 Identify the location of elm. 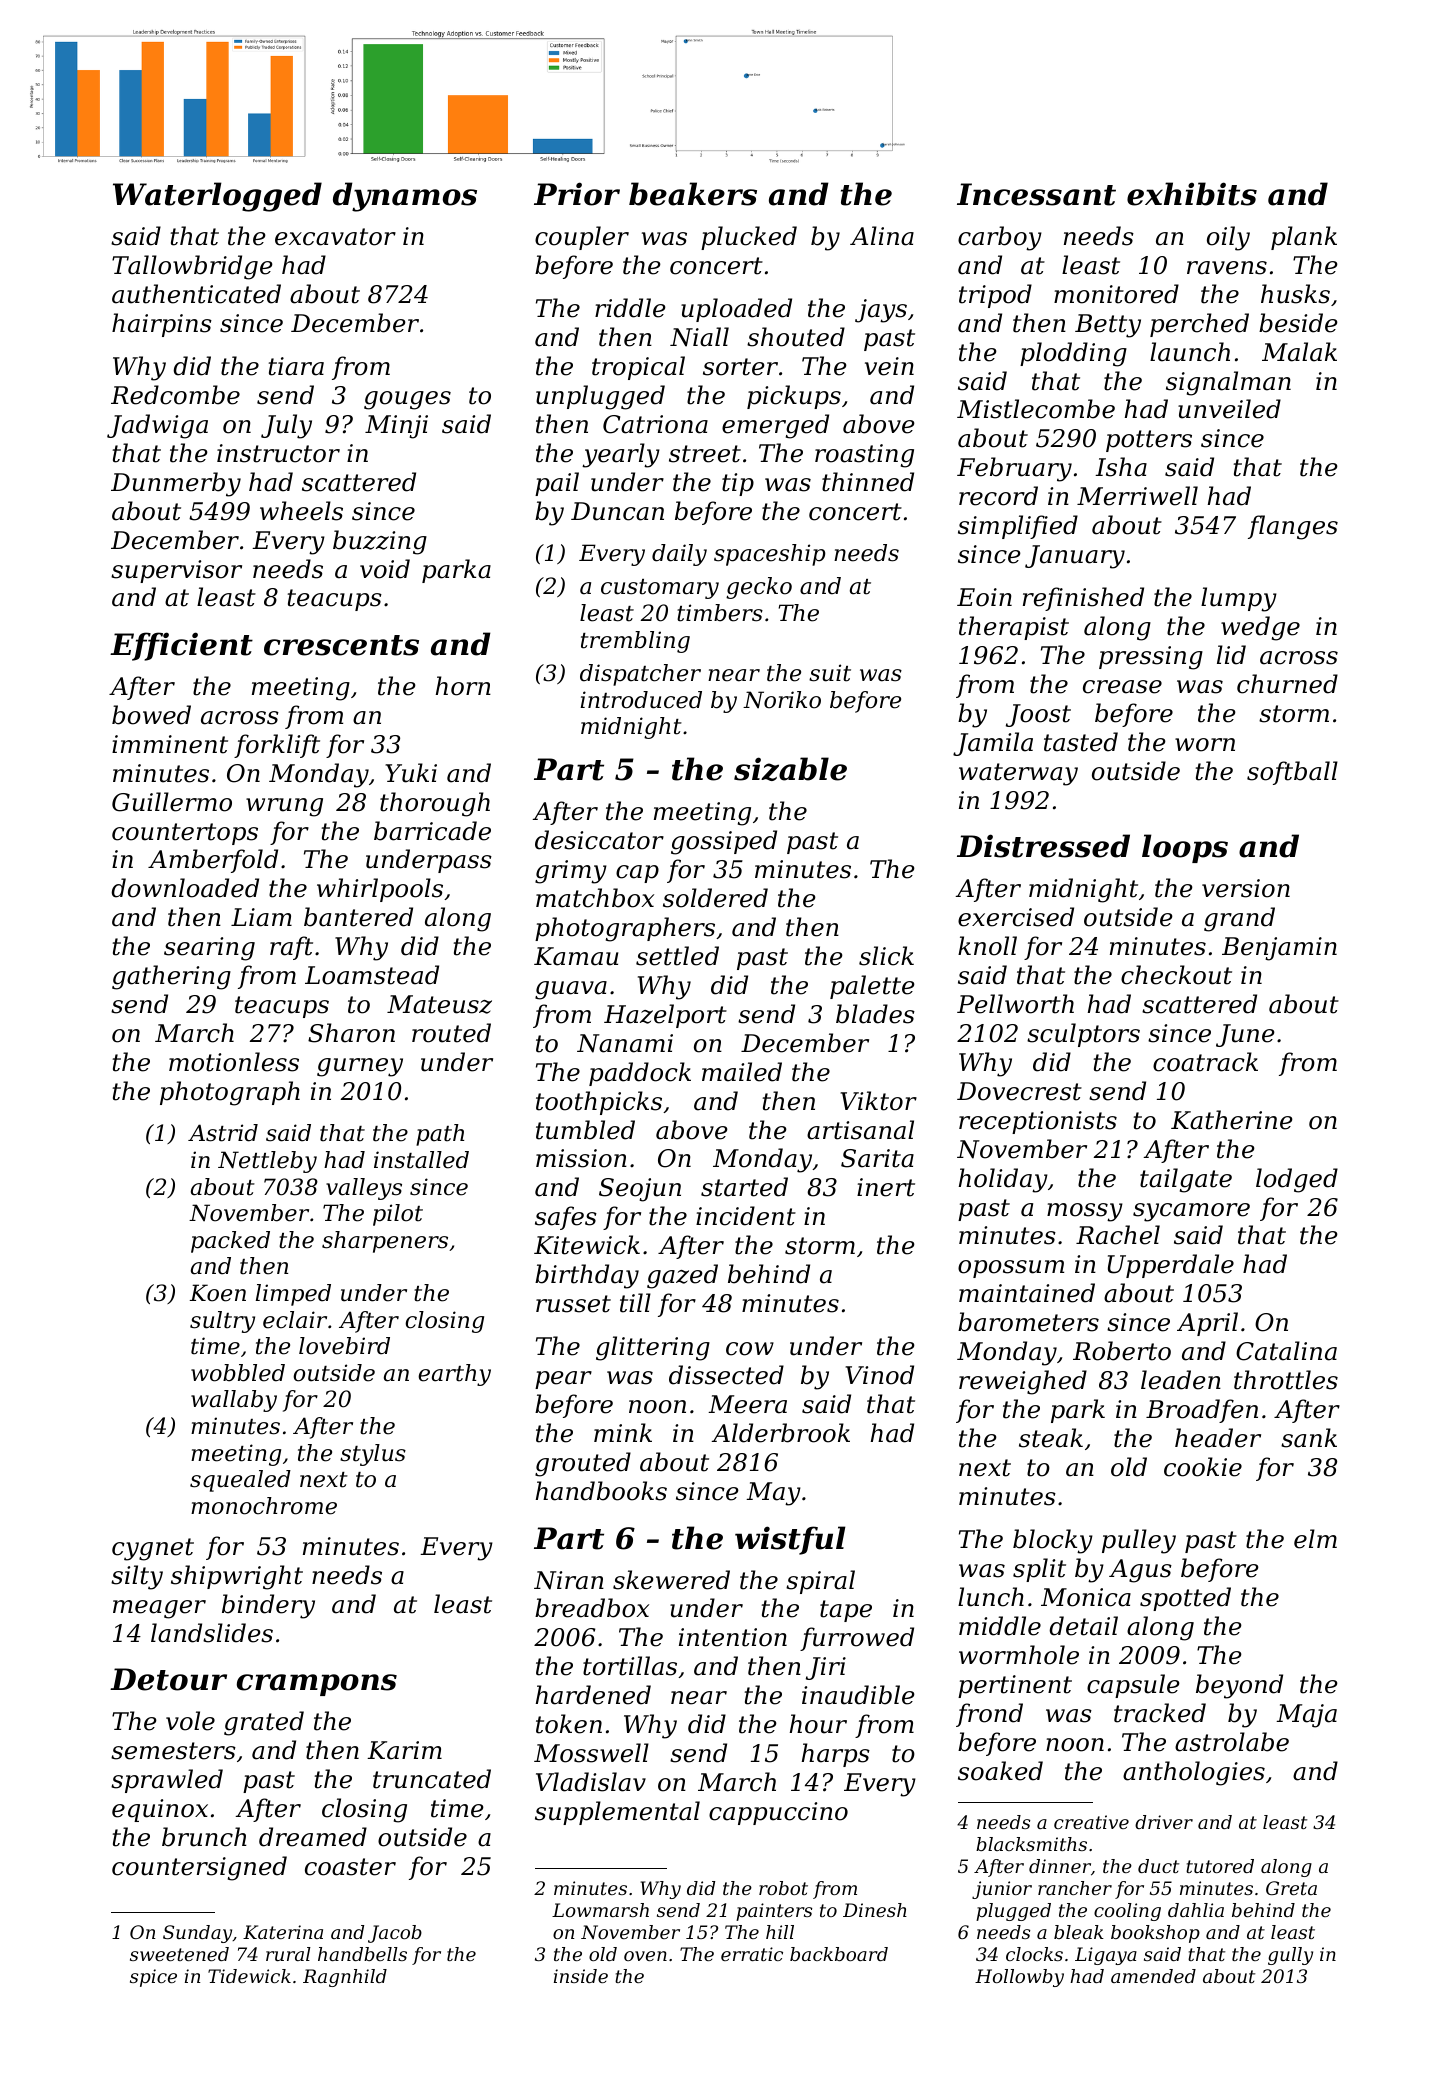
(1315, 1539).
